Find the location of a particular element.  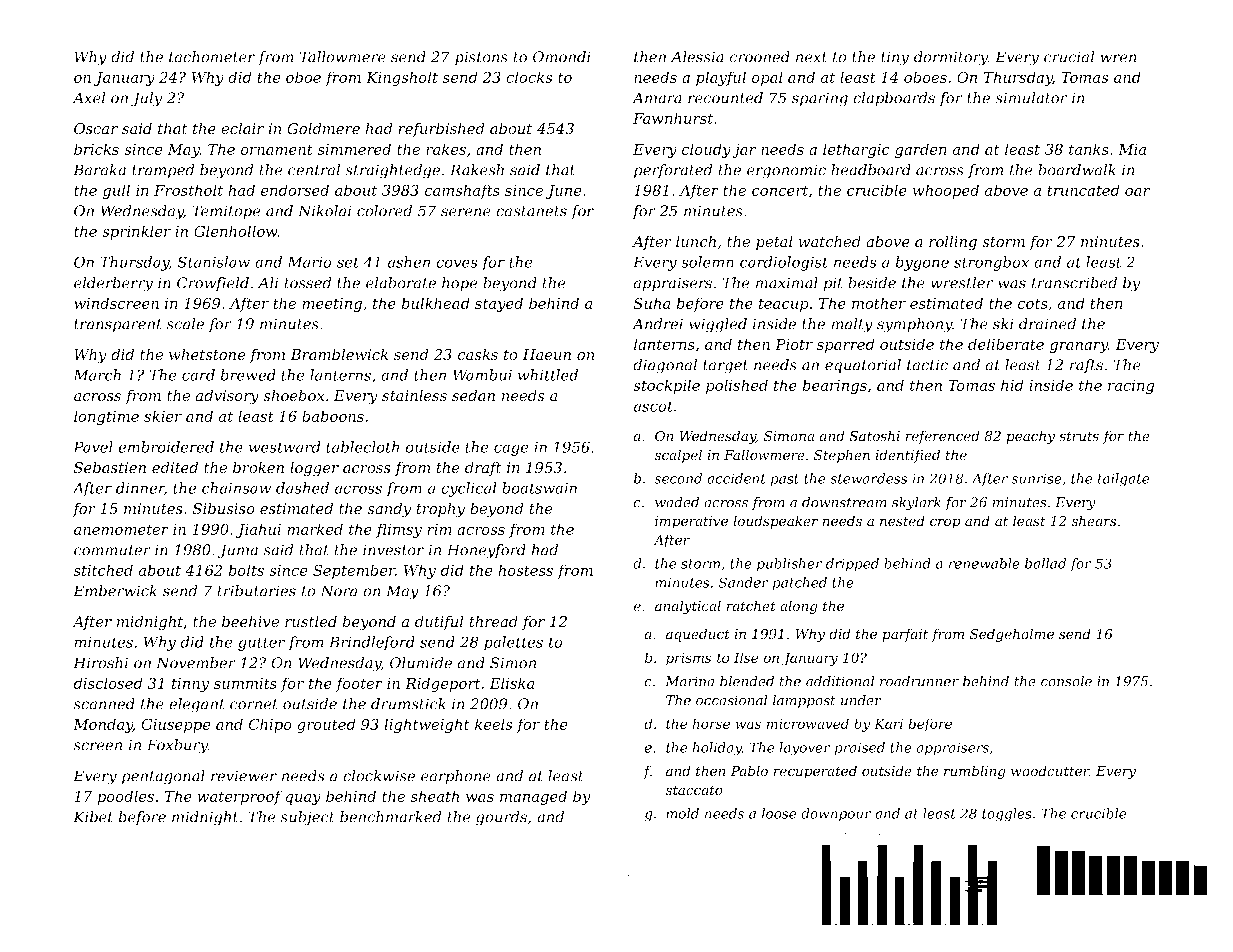

transcribed is located at coordinates (1074, 283).
